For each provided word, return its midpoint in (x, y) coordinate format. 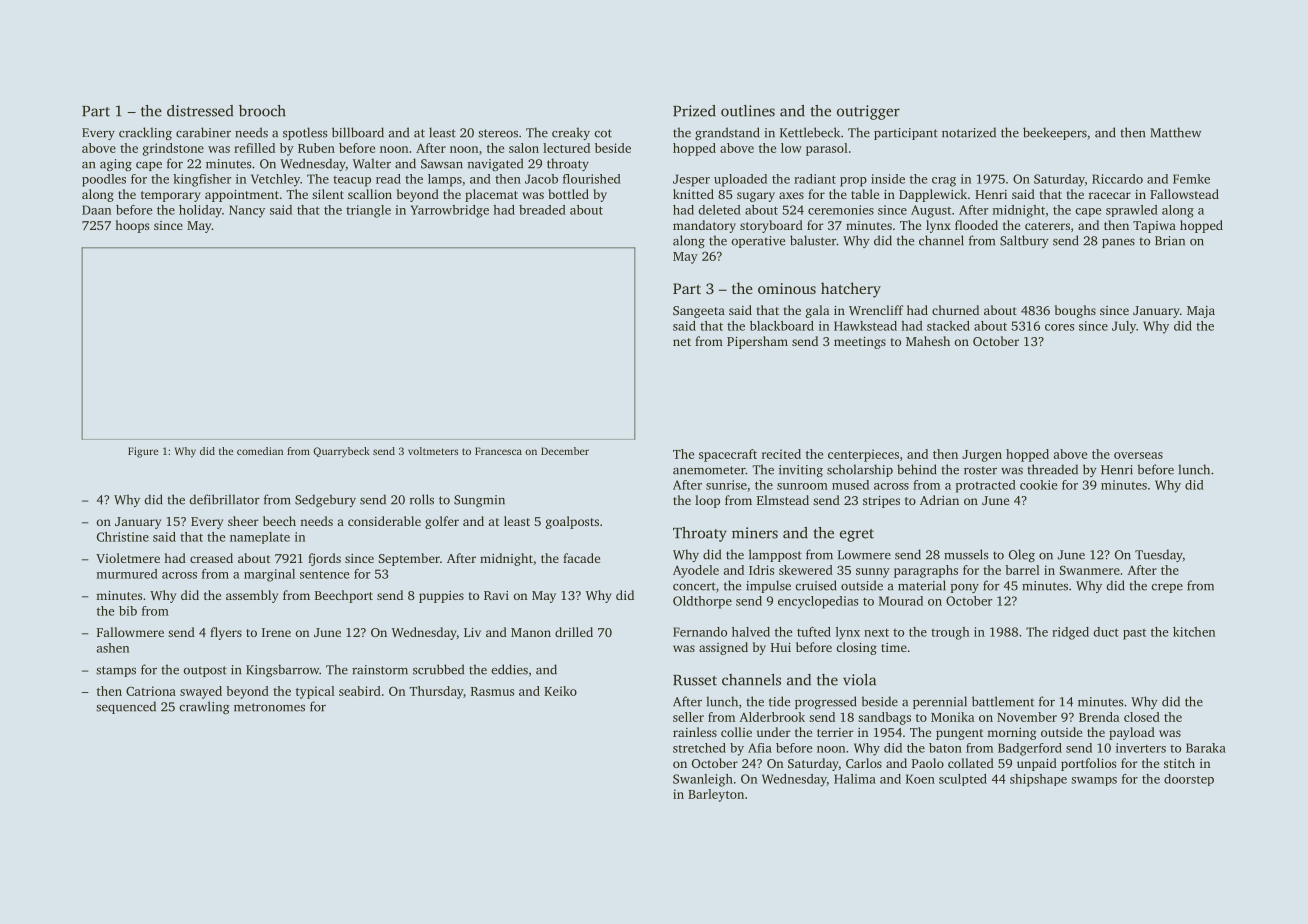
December (565, 451)
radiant (815, 179)
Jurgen (982, 456)
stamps (116, 671)
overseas (1138, 455)
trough (950, 633)
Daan (96, 210)
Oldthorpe (702, 602)
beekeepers (1055, 133)
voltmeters (433, 451)
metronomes (269, 707)
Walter (372, 163)
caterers (1047, 226)
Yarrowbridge (450, 211)
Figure (143, 452)
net (682, 342)
